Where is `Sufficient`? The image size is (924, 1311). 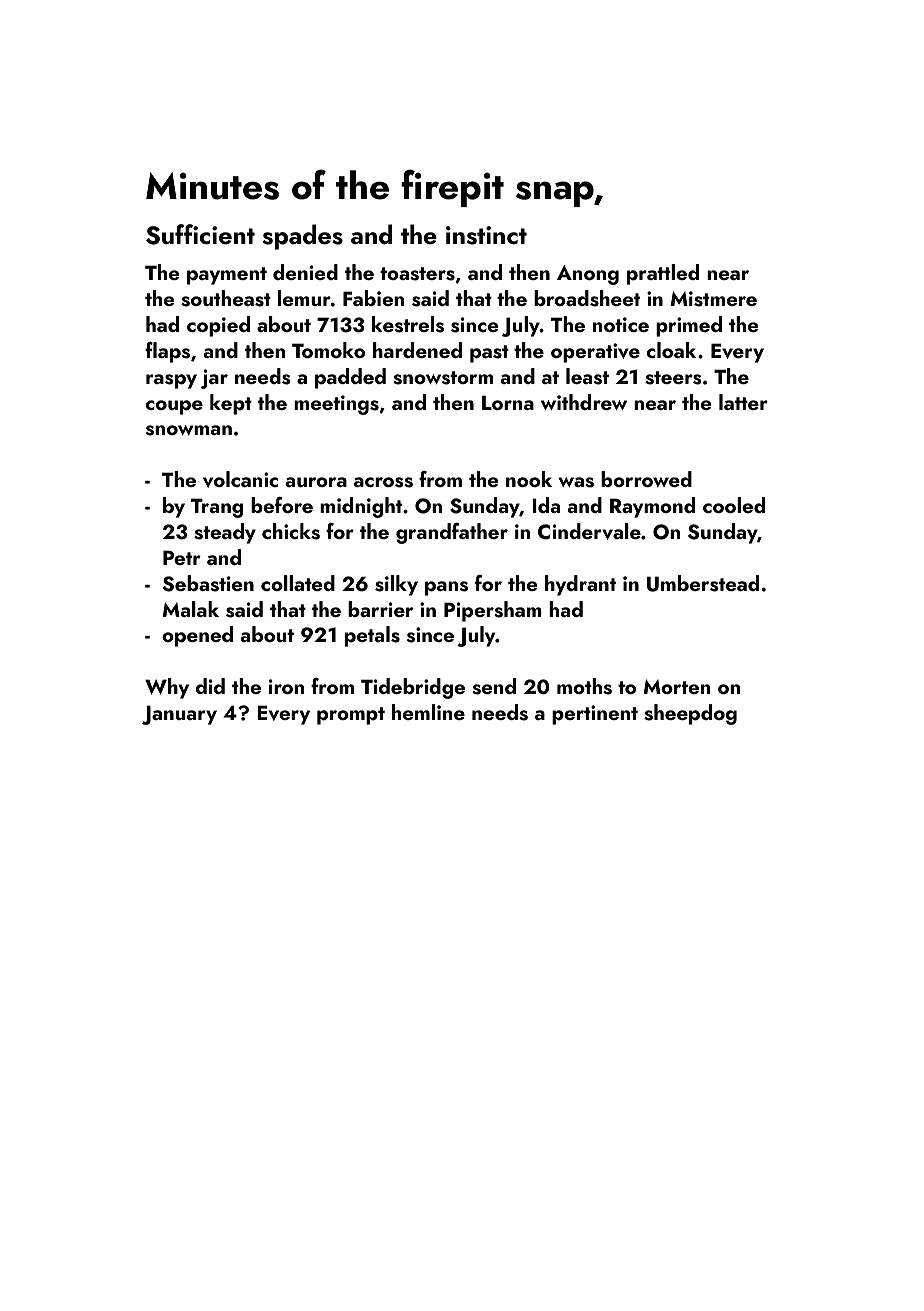 Sufficient is located at coordinates (200, 234).
